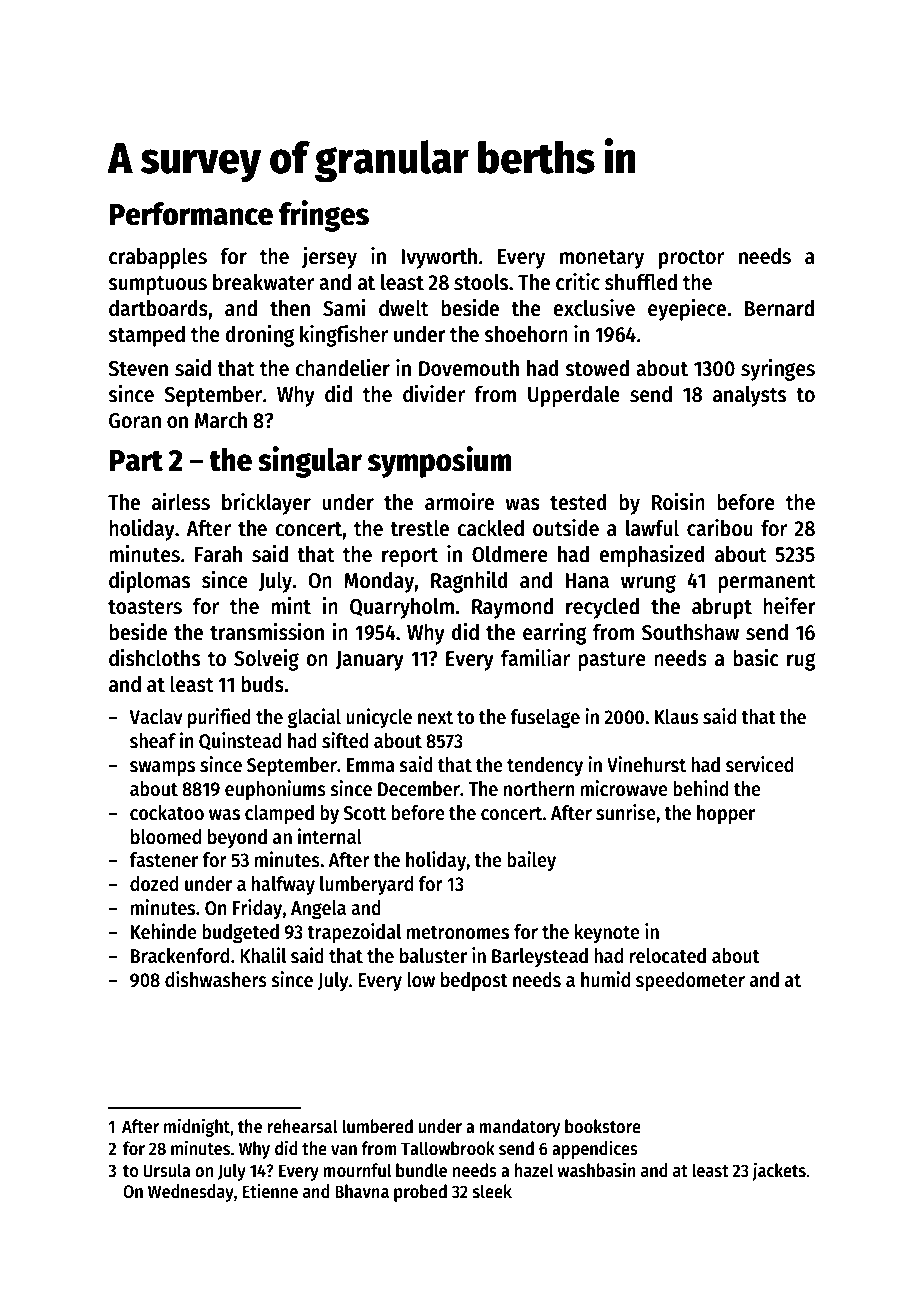 This image has height=1311, width=924. What do you see at coordinates (578, 282) in the image?
I see `critic` at bounding box center [578, 282].
